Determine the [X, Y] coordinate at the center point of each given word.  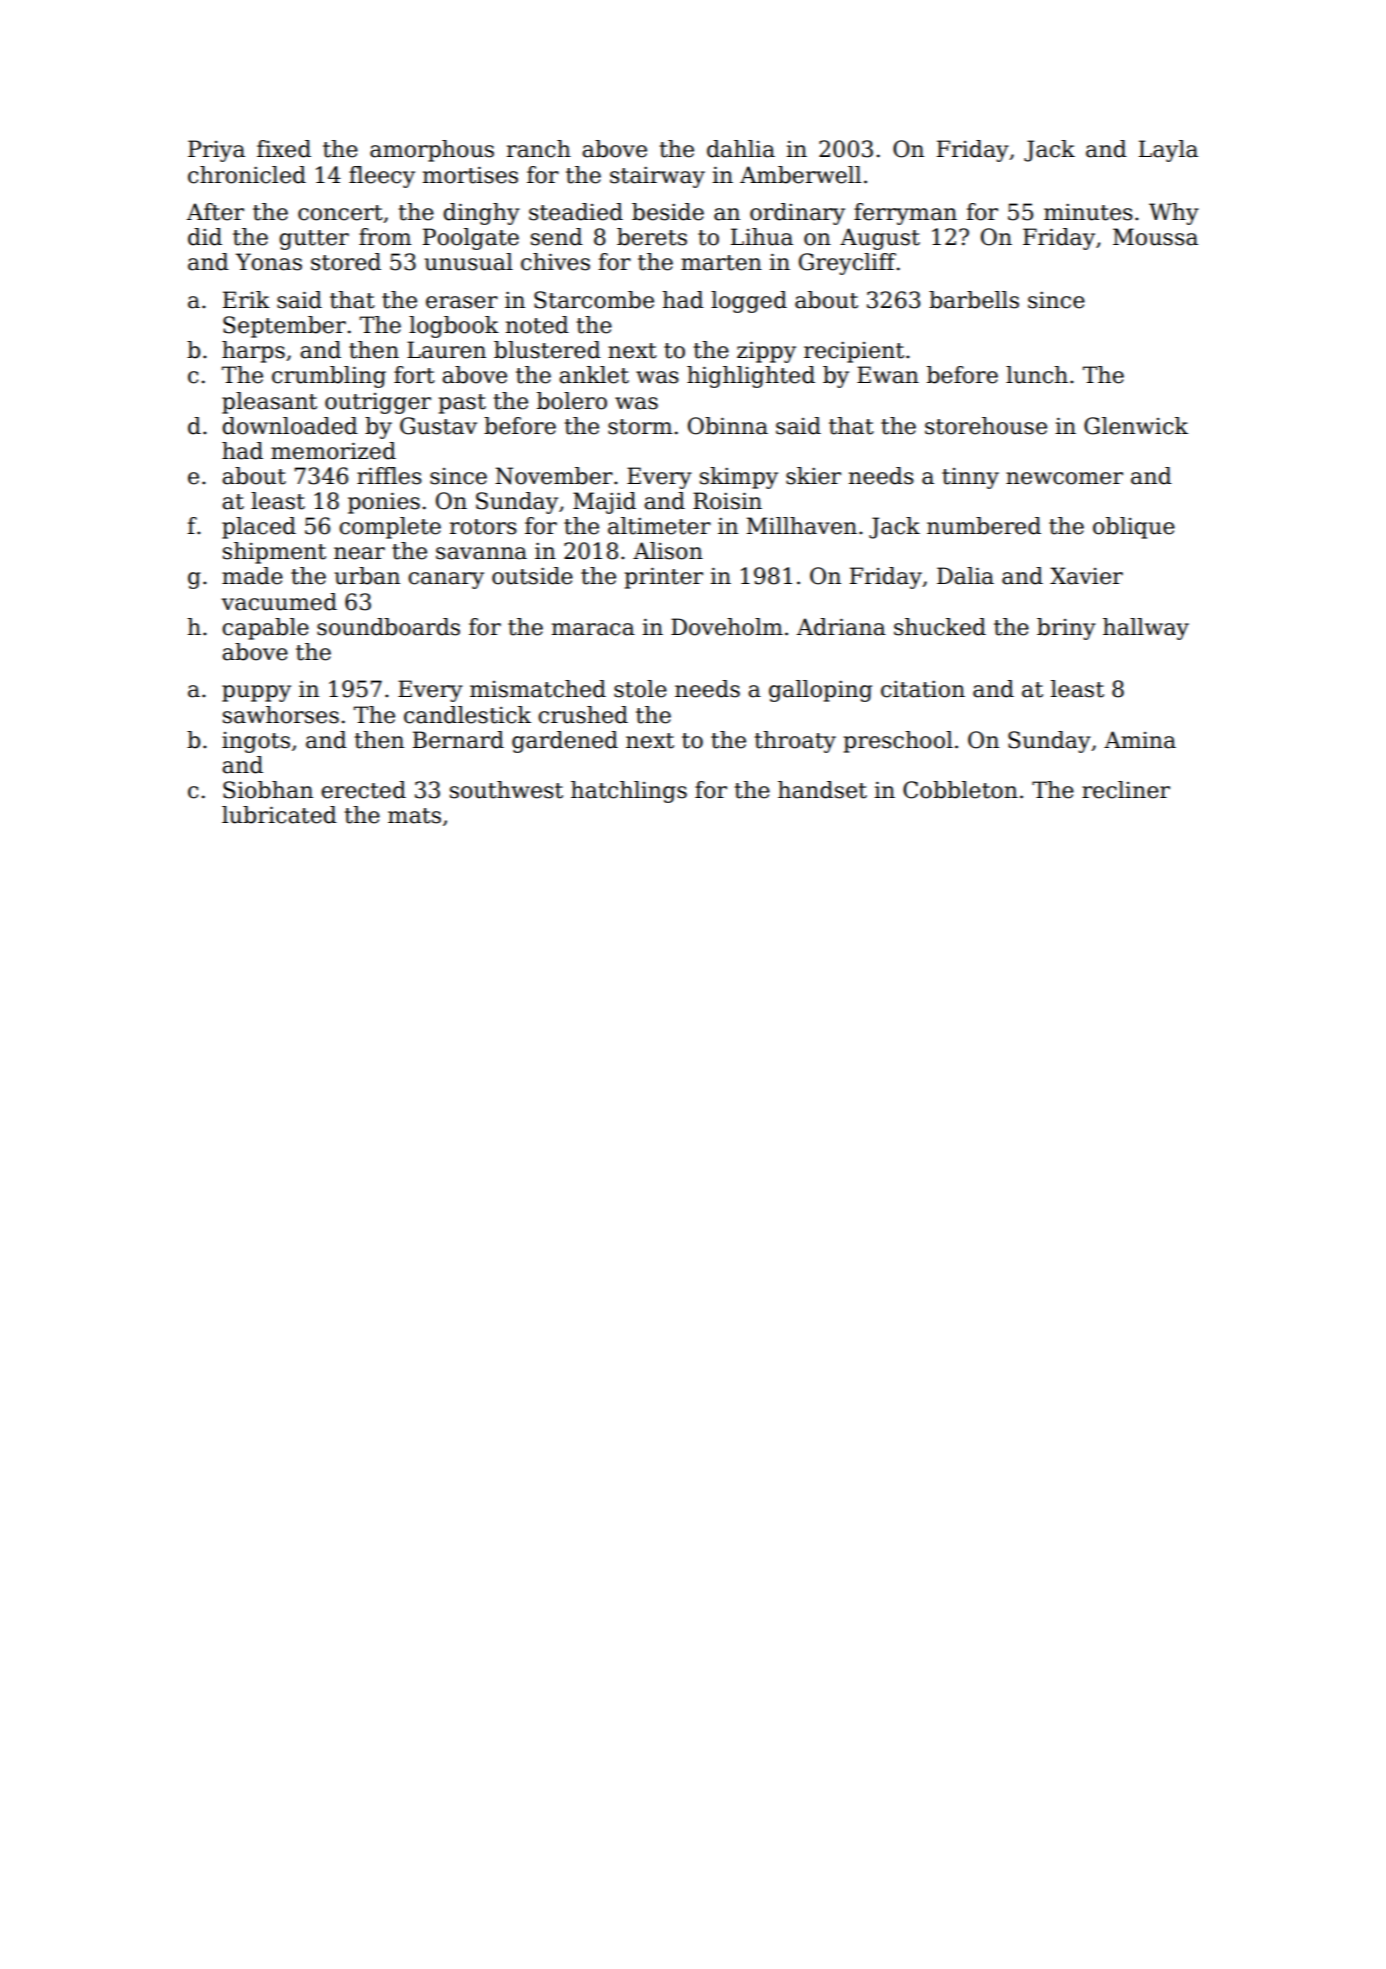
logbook [454, 327]
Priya [216, 151]
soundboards [388, 627]
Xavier [1086, 576]
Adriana [841, 627]
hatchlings [629, 792]
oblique [1134, 528]
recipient [854, 352]
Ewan [888, 375]
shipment [274, 553]
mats [414, 816]
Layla [1168, 151]
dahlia [741, 149]
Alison [668, 551]
